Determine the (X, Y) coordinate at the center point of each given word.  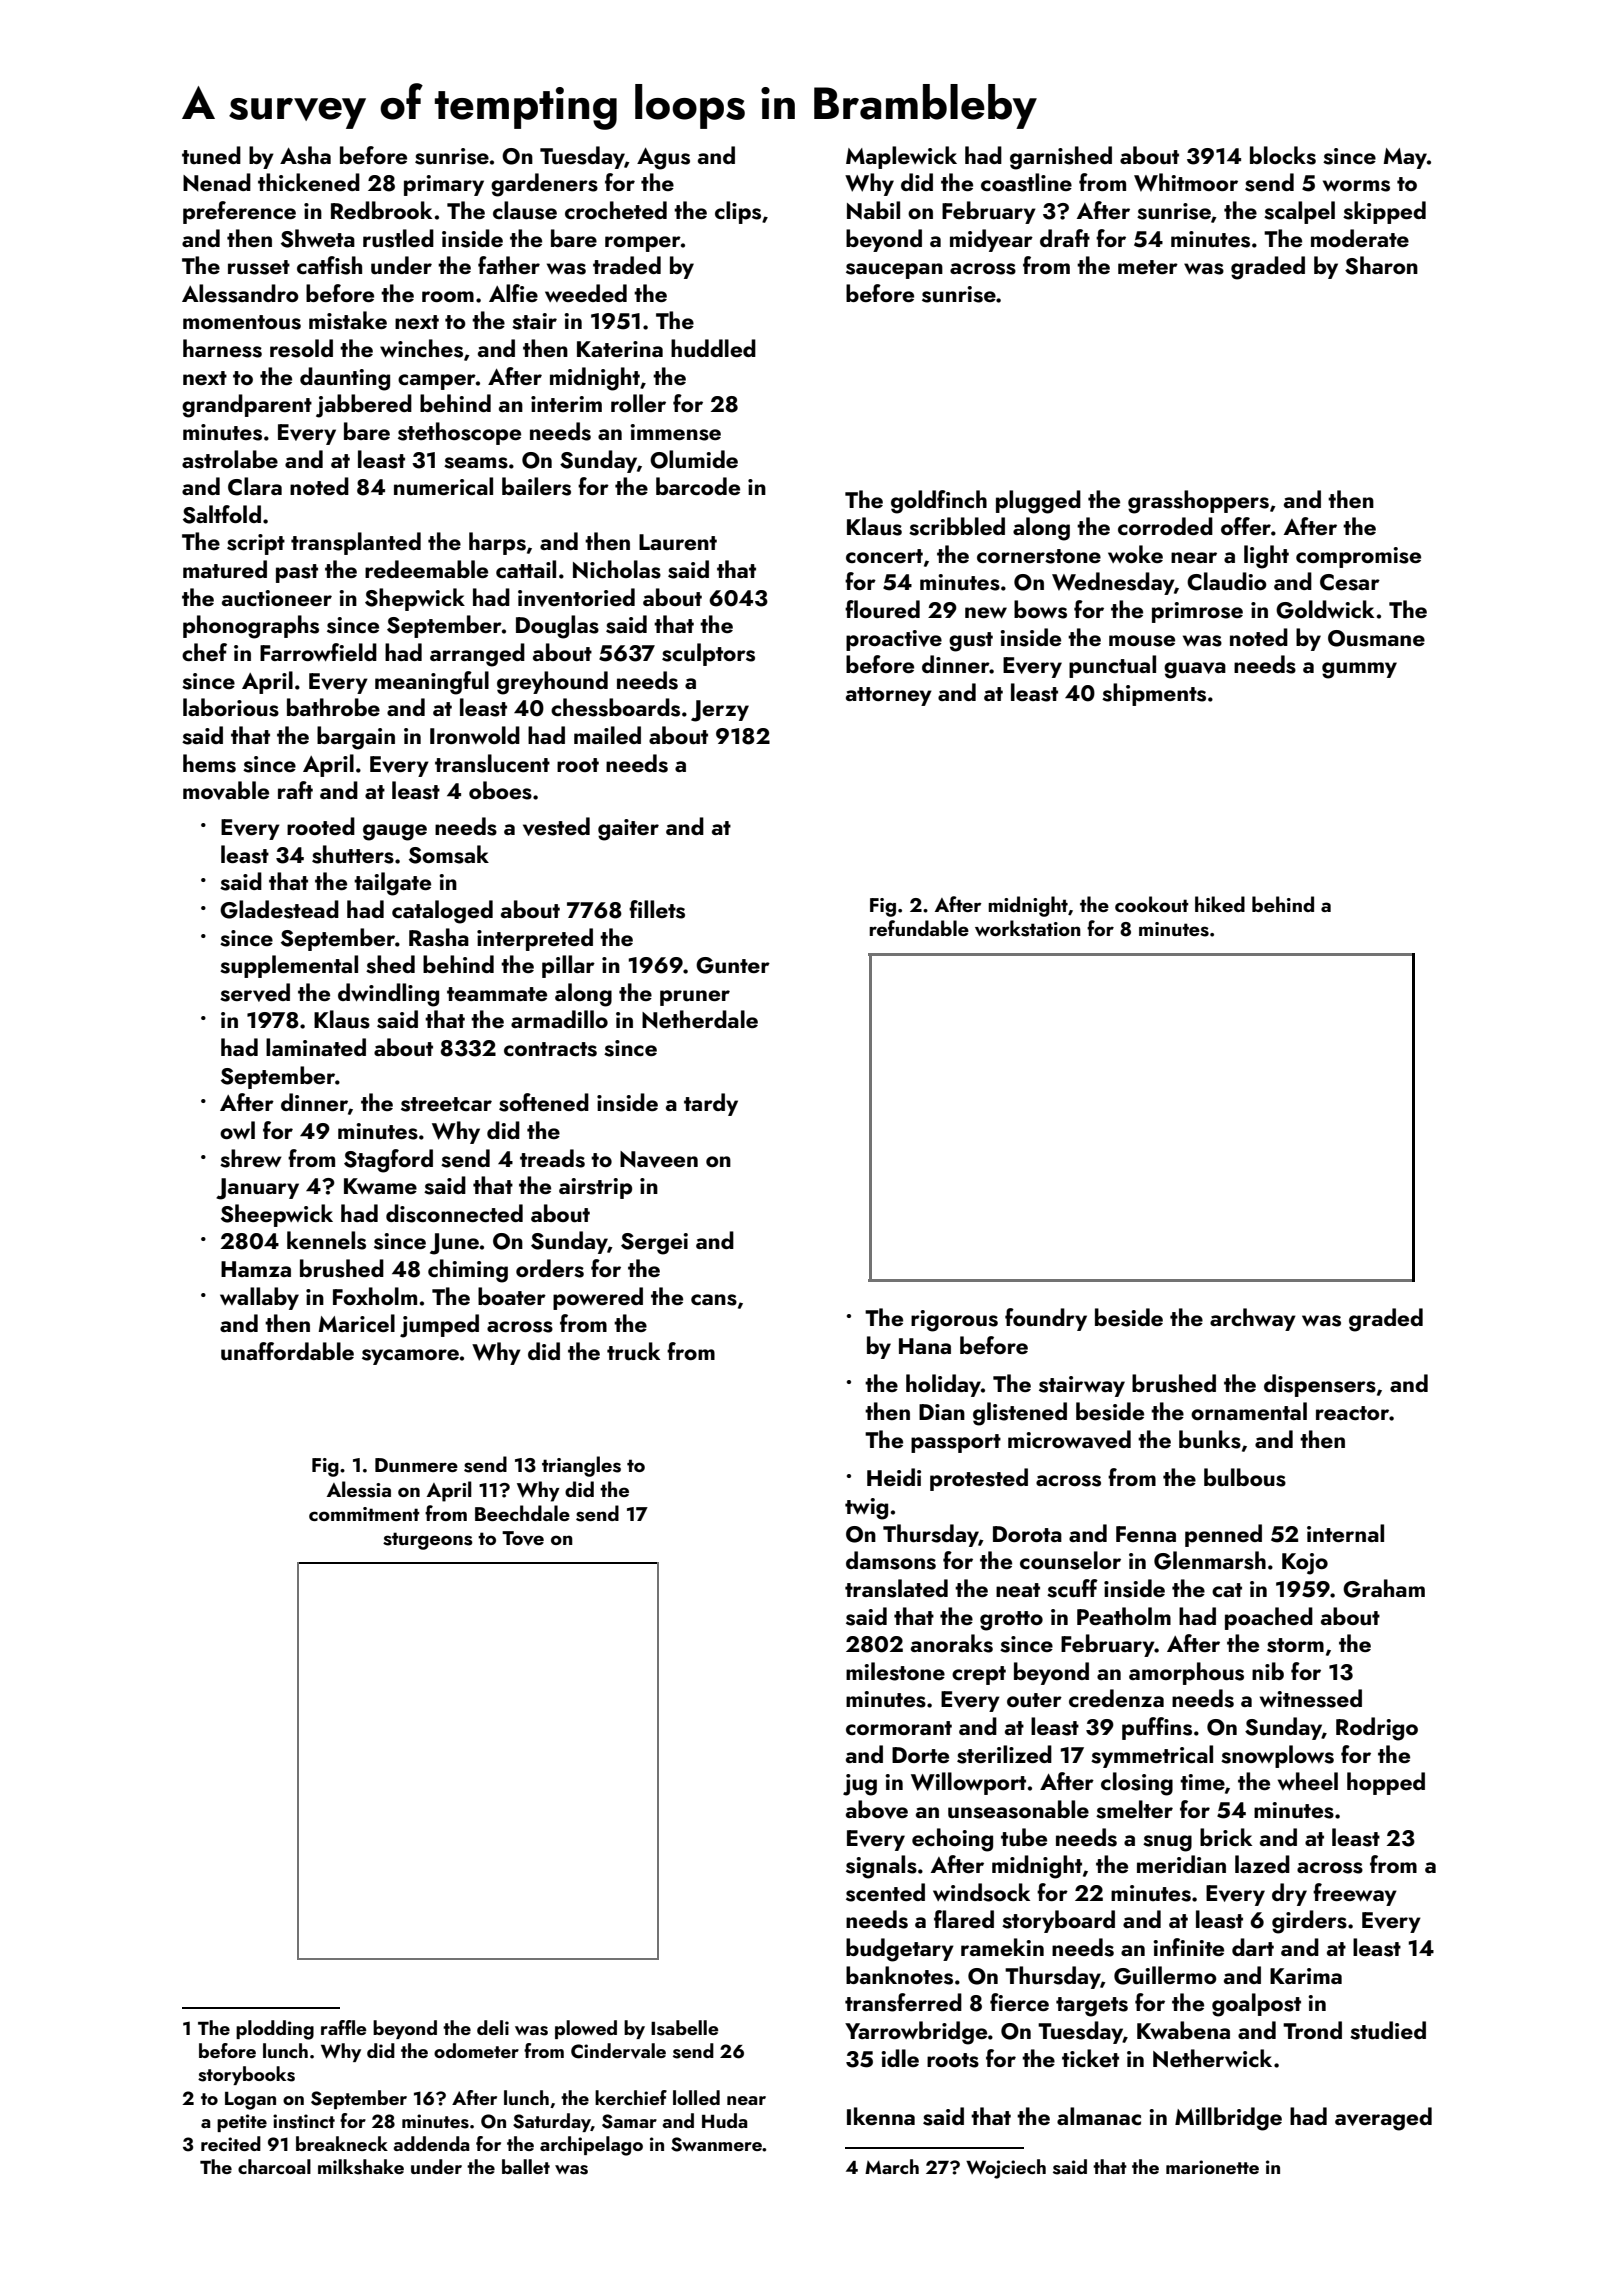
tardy (711, 1104)
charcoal (274, 2166)
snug (1167, 1843)
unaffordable (287, 1351)
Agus (663, 159)
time (1202, 1782)
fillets (657, 909)
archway (1253, 1319)
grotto (1011, 1621)
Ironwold (475, 735)
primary (444, 185)
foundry (1046, 1319)
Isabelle (685, 2028)
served (255, 992)
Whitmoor (1186, 182)
